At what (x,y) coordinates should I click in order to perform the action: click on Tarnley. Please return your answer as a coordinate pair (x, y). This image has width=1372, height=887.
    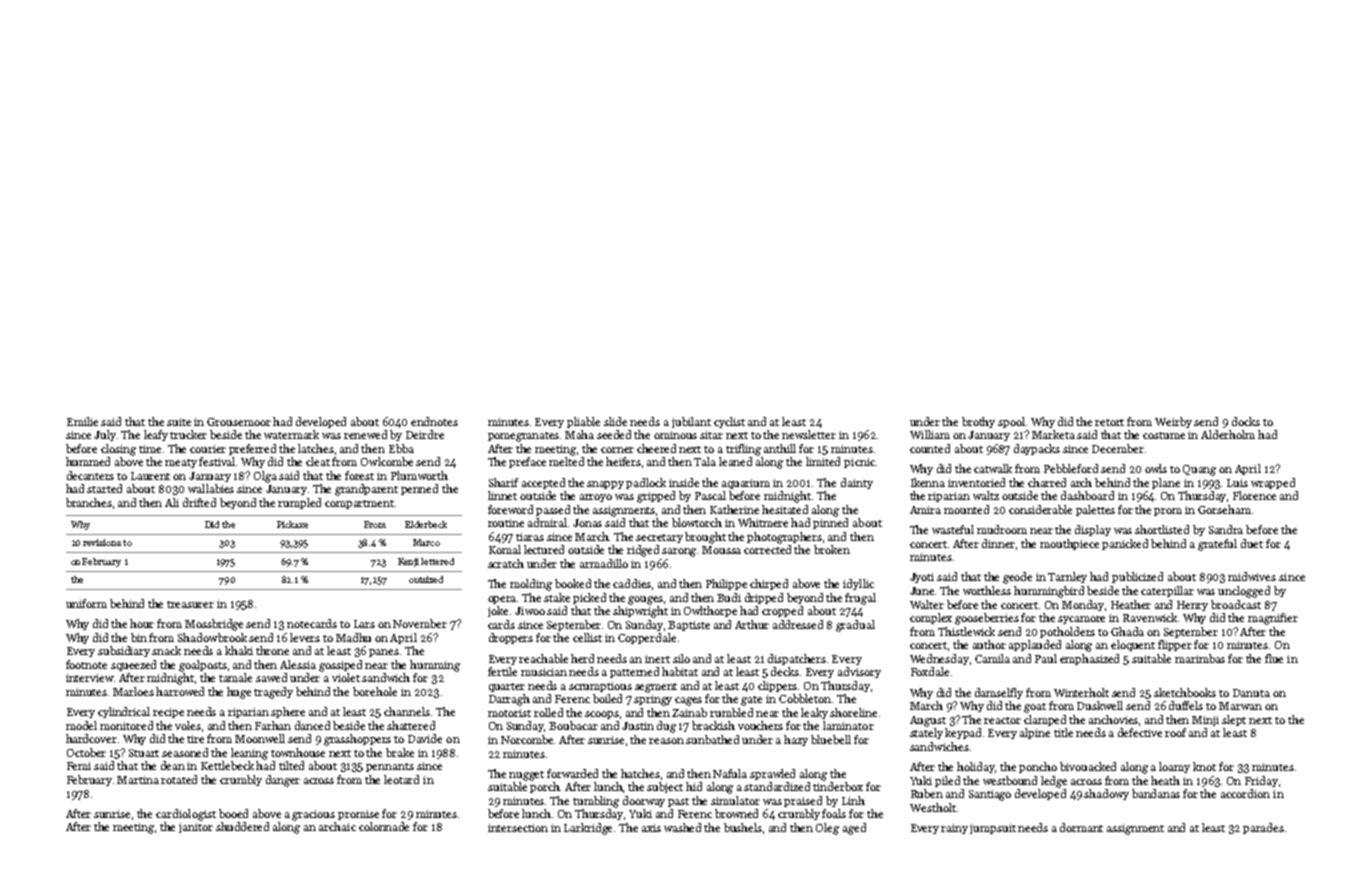
    Looking at the image, I should click on (1067, 577).
